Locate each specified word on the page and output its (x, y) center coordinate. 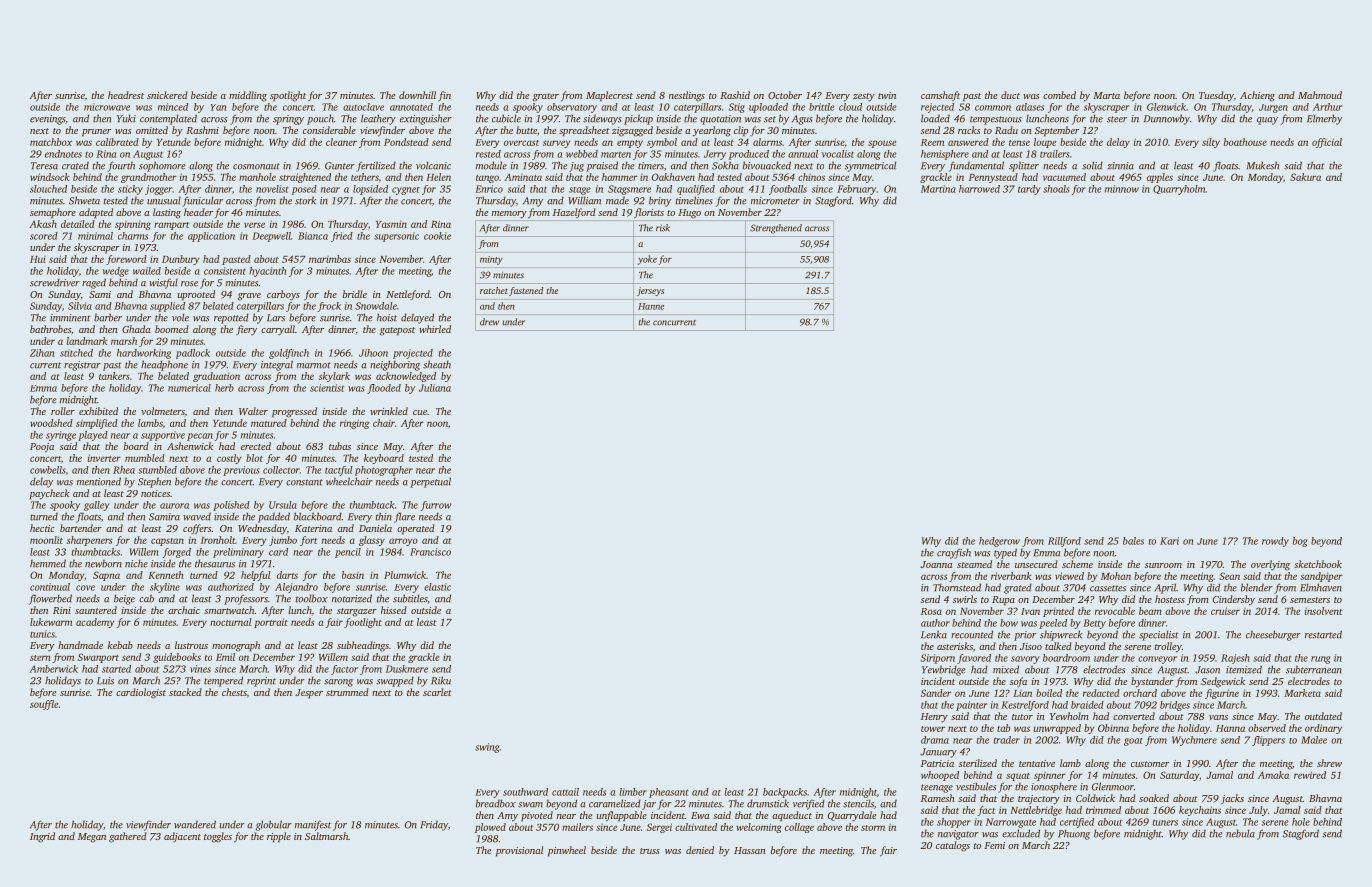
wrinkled (389, 411)
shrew (1329, 763)
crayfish (954, 553)
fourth (121, 166)
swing (487, 748)
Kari (1169, 541)
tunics (42, 634)
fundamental (976, 166)
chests (234, 692)
